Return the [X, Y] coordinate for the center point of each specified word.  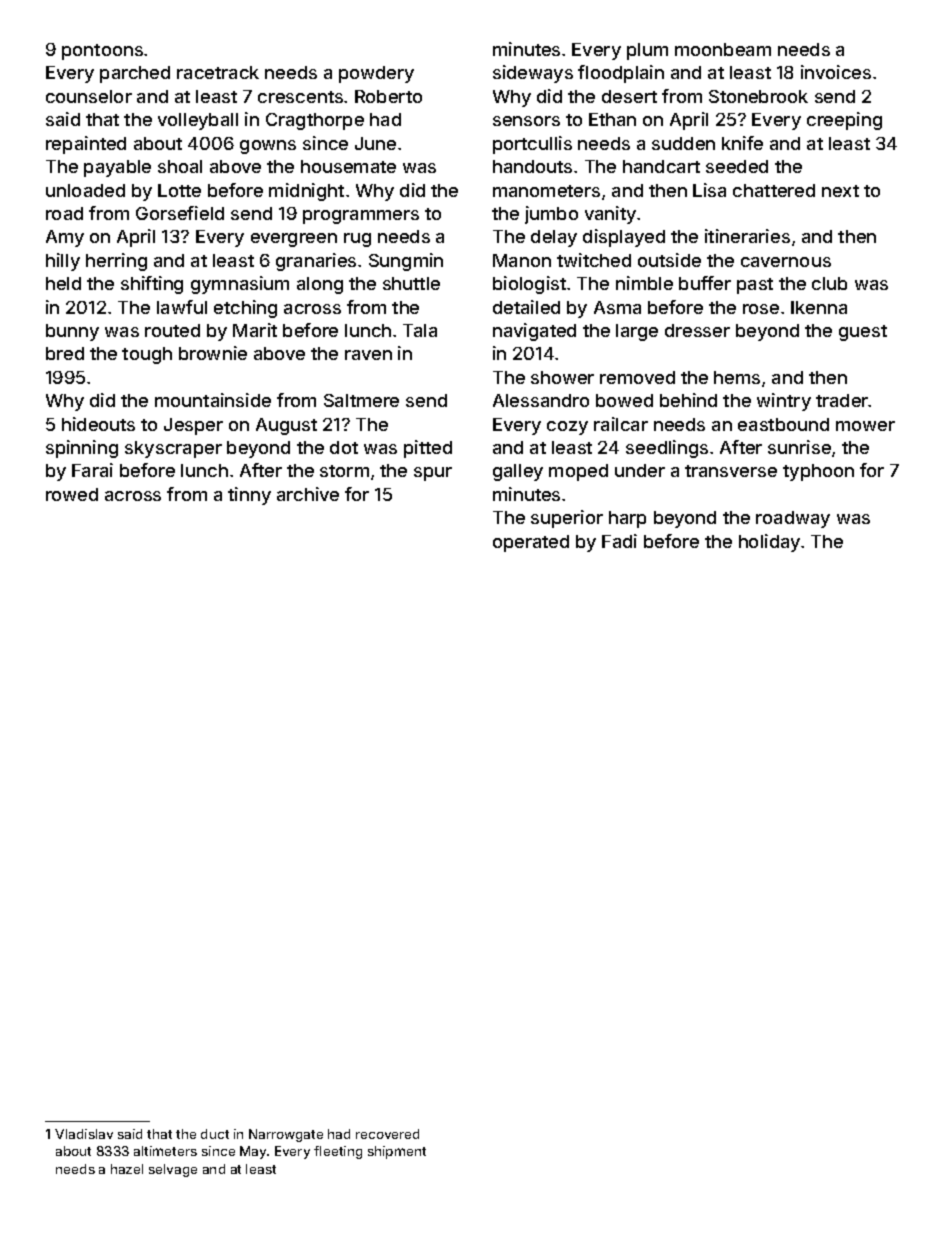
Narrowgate [286, 1135]
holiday [769, 543]
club [829, 283]
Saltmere [361, 400]
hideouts [98, 424]
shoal [180, 166]
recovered [387, 1134]
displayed [624, 238]
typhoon [818, 472]
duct [215, 1134]
